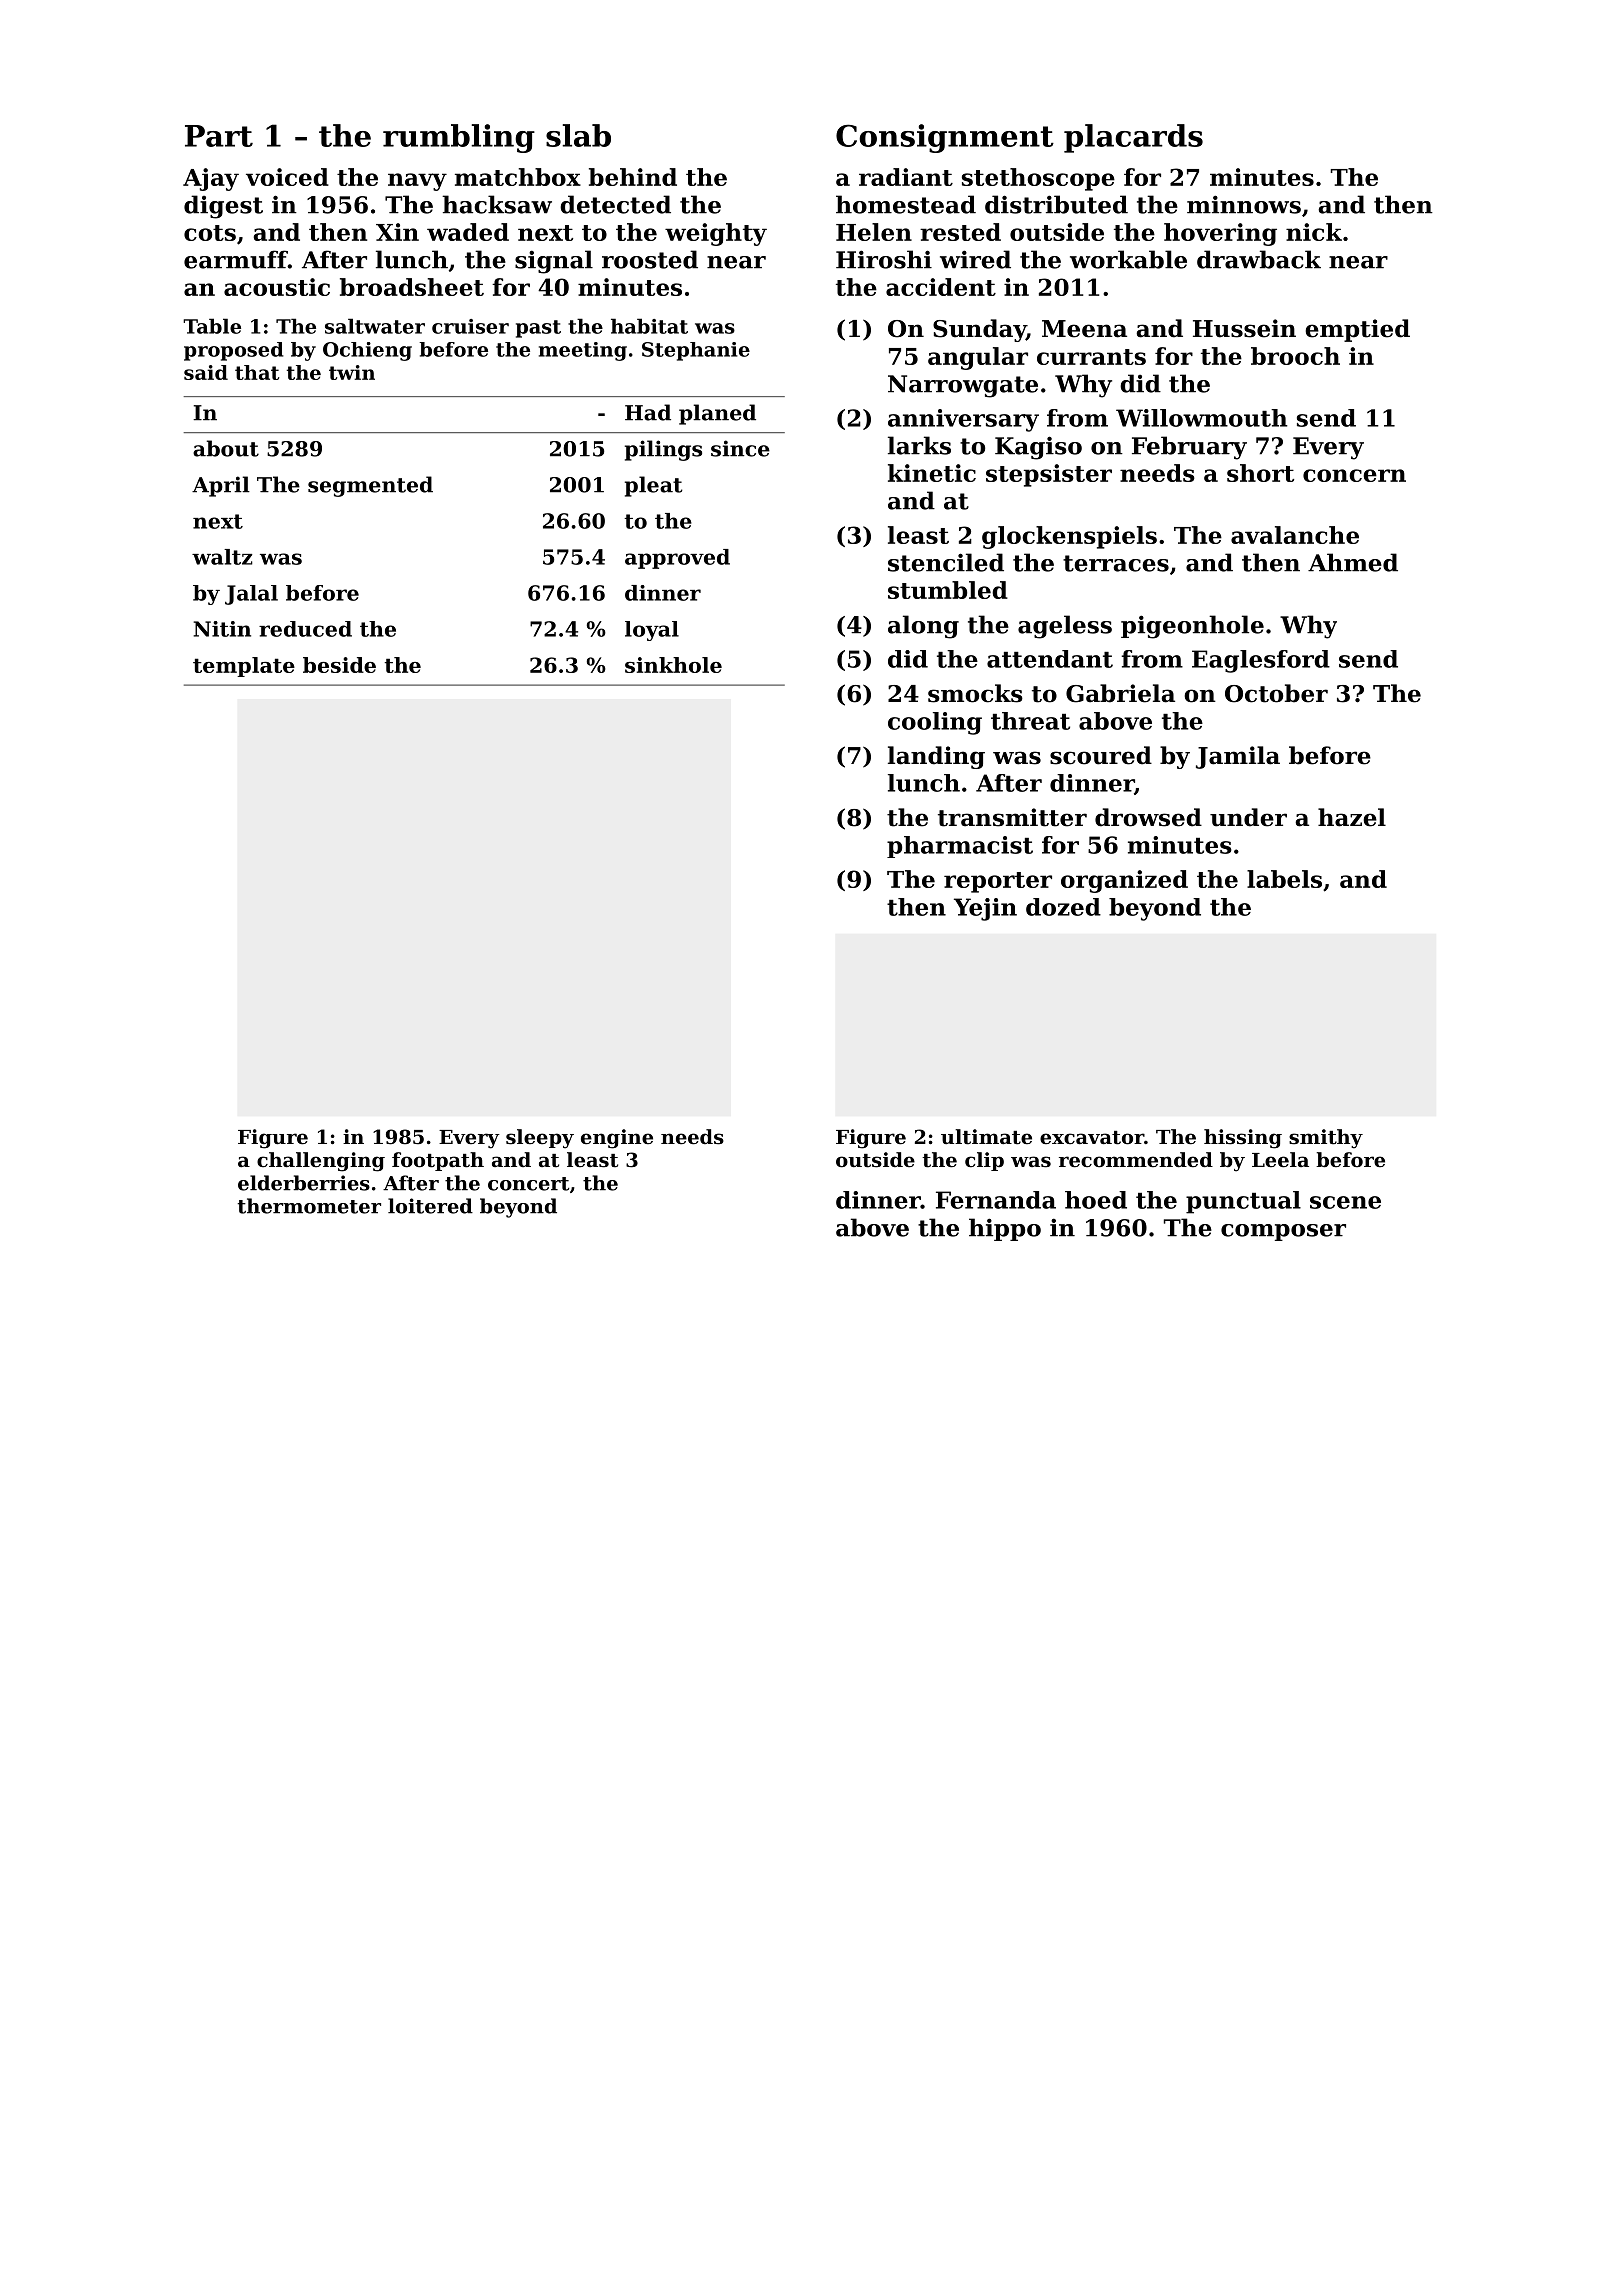 This screenshot has height=2292, width=1620. What do you see at coordinates (352, 372) in the screenshot?
I see `twin` at bounding box center [352, 372].
